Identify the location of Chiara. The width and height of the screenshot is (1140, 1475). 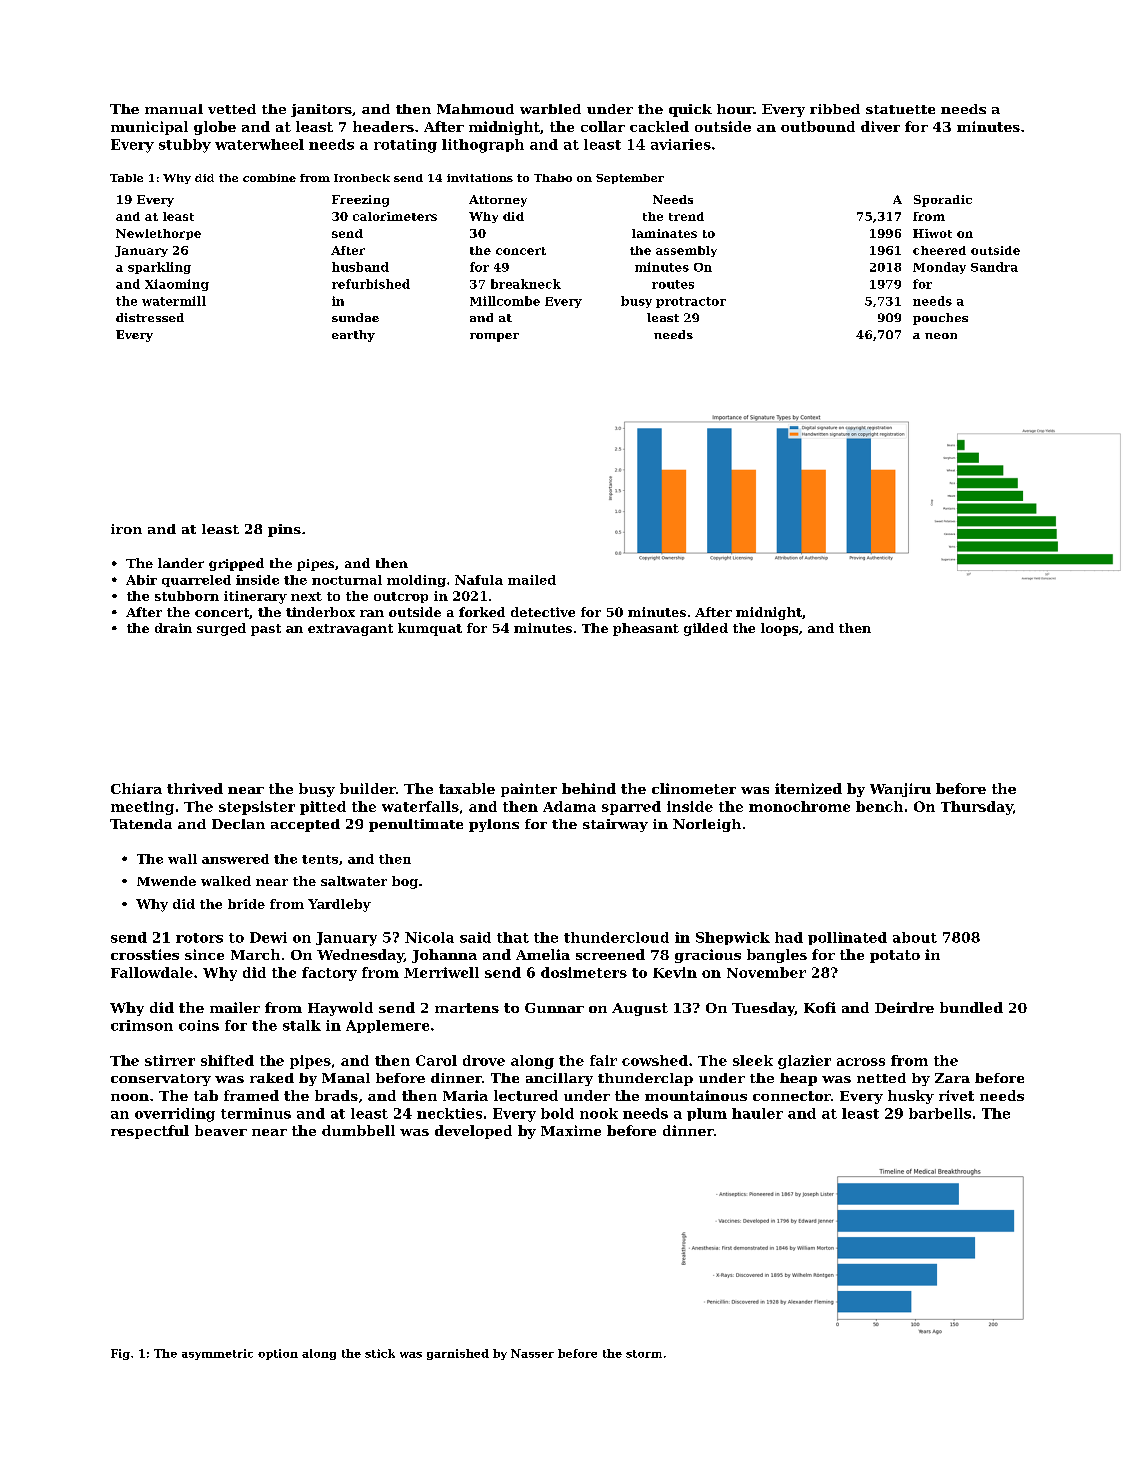
(136, 788).
